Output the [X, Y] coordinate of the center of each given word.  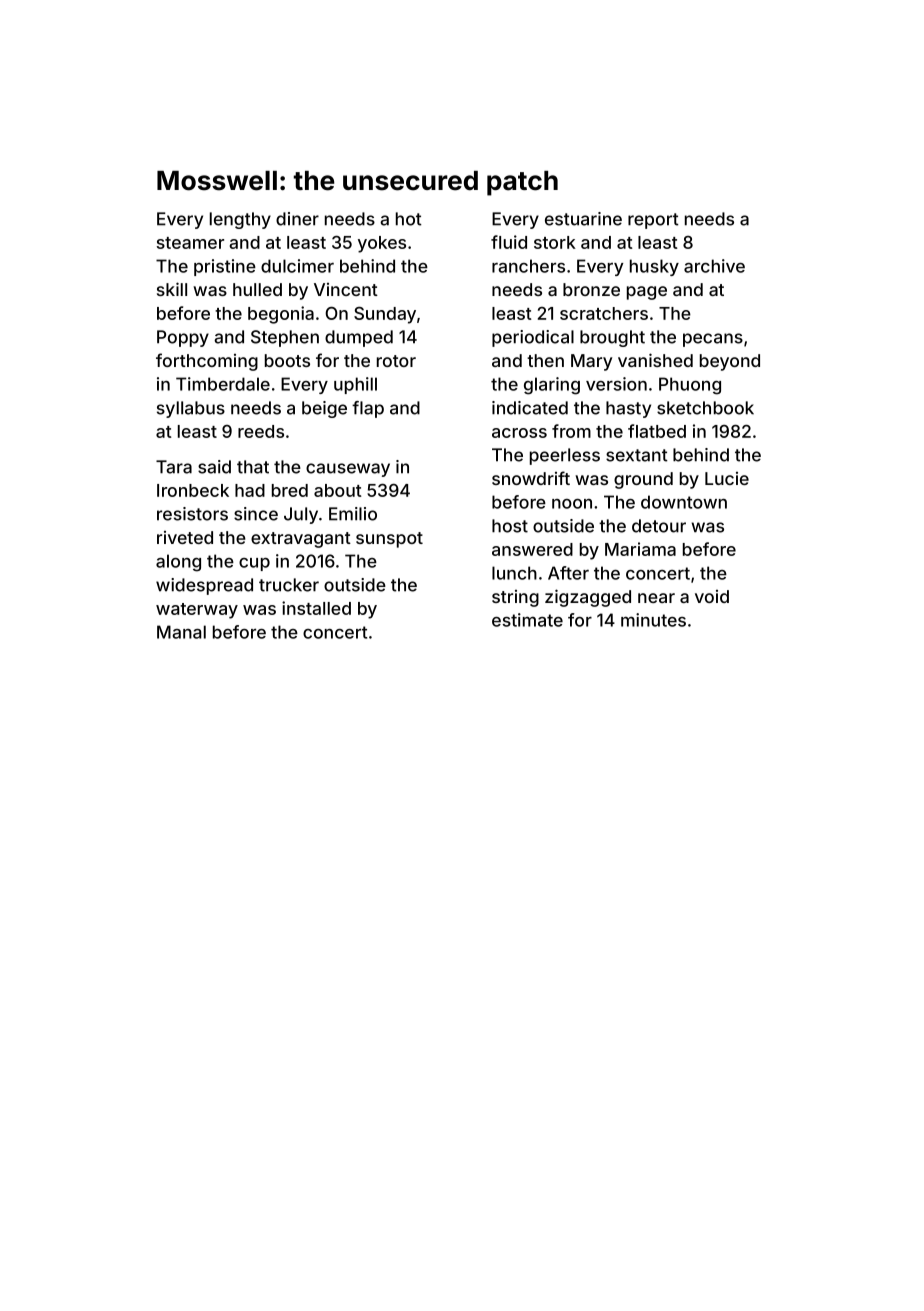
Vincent [346, 289]
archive [714, 266]
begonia [281, 315]
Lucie [727, 478]
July [301, 515]
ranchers [528, 266]
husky [654, 267]
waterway [197, 611]
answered [532, 549]
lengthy [240, 220]
